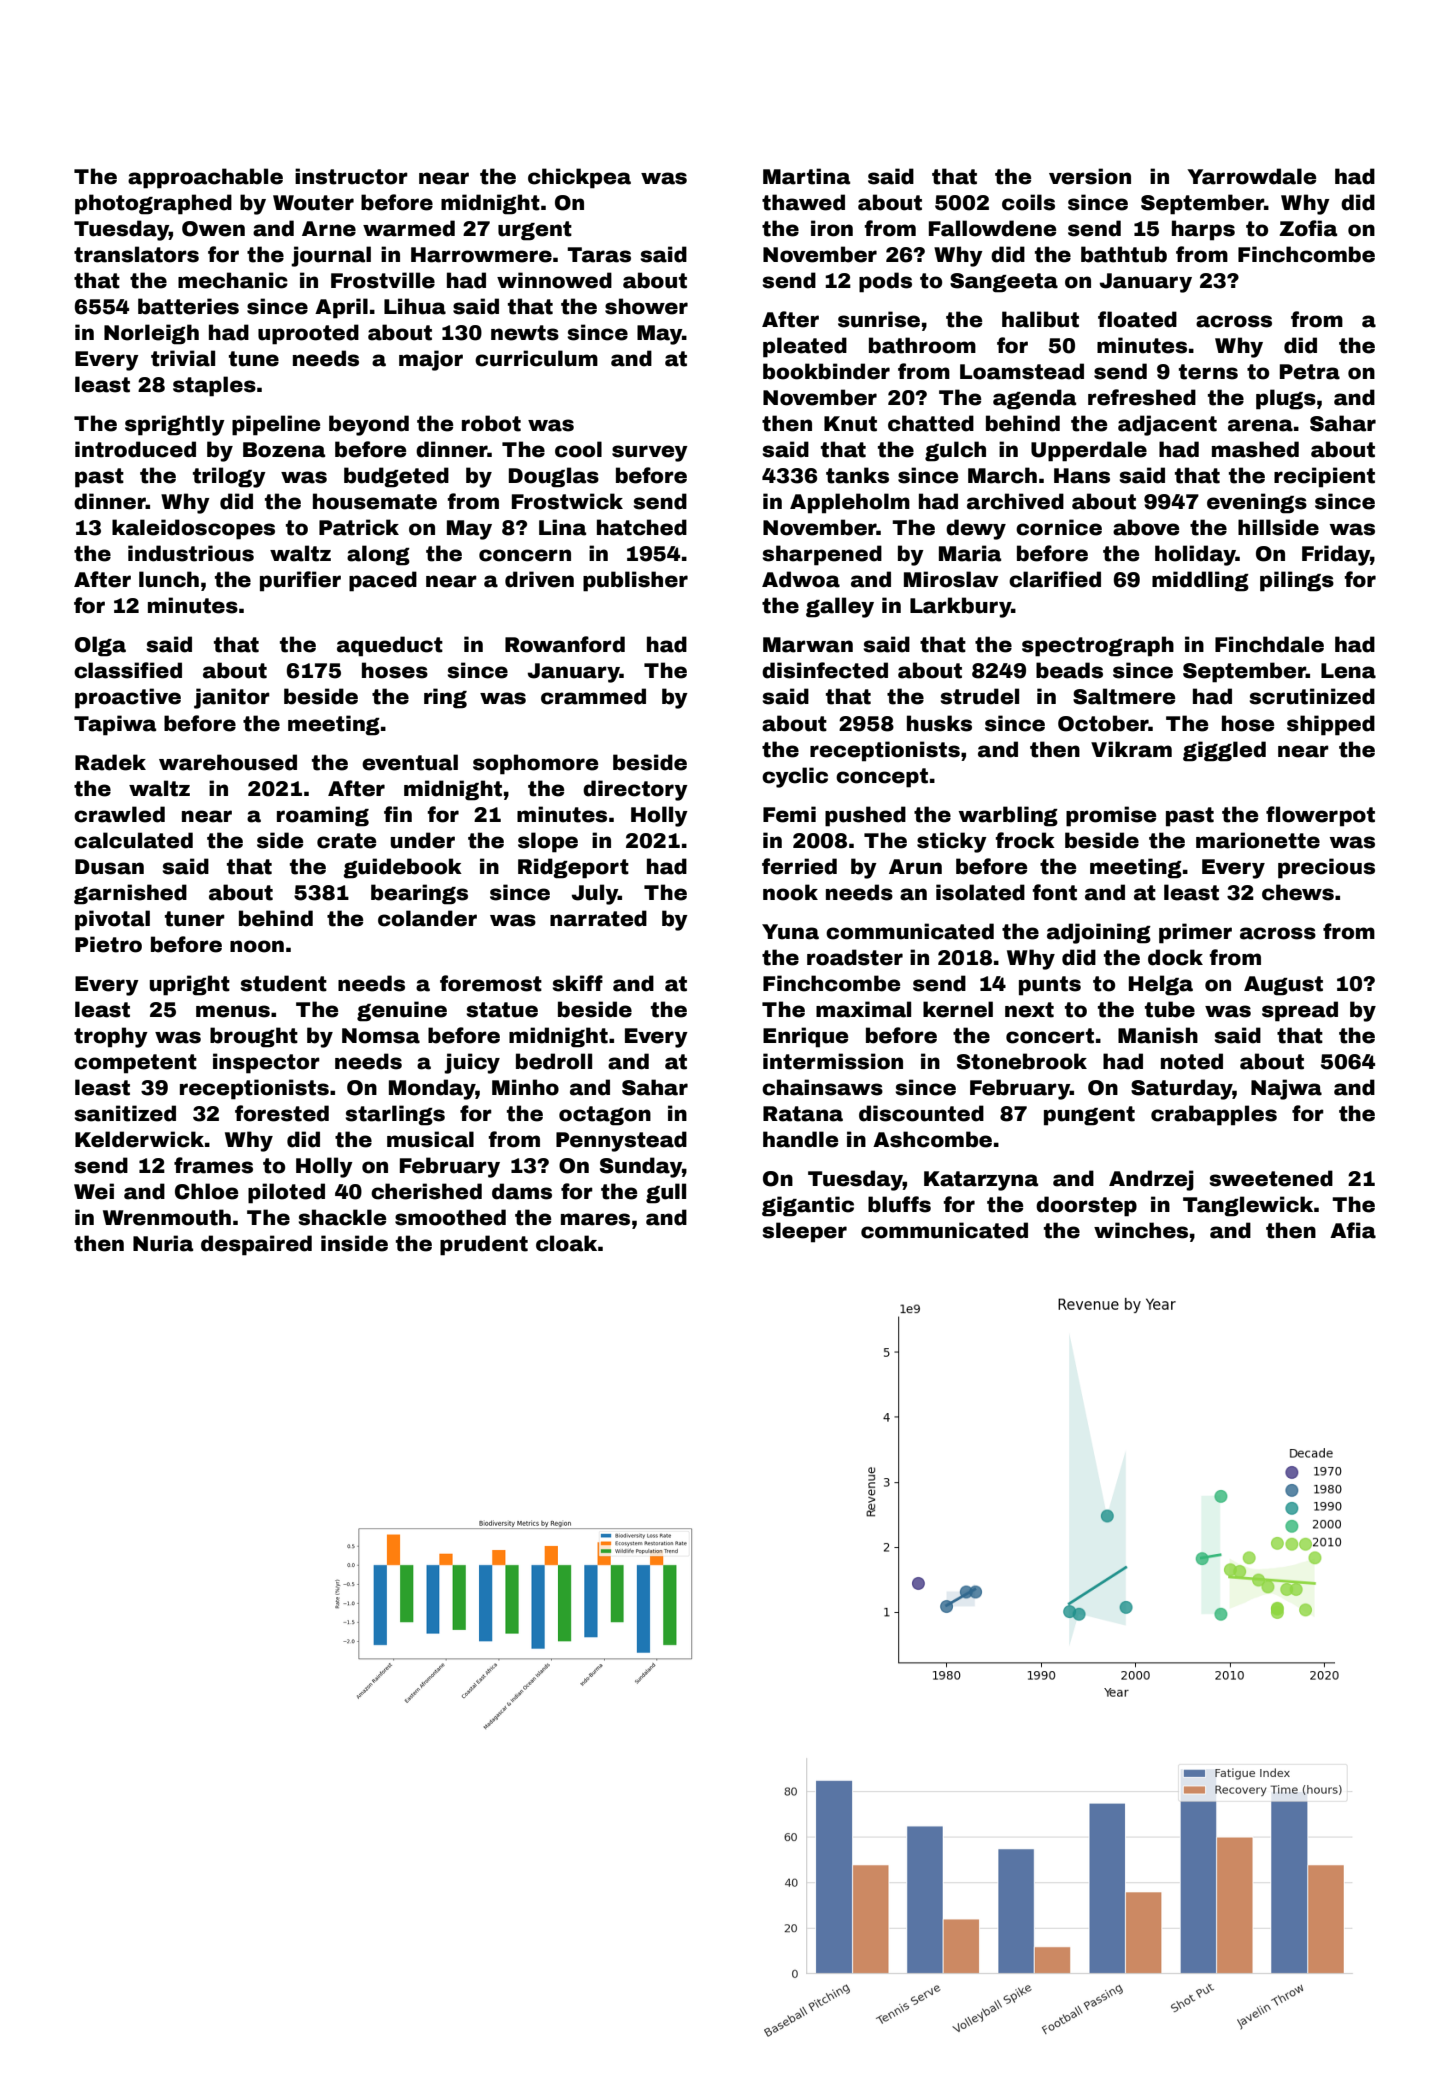  Describe the element at coordinates (111, 1037) in the image. I see `trophy` at that location.
